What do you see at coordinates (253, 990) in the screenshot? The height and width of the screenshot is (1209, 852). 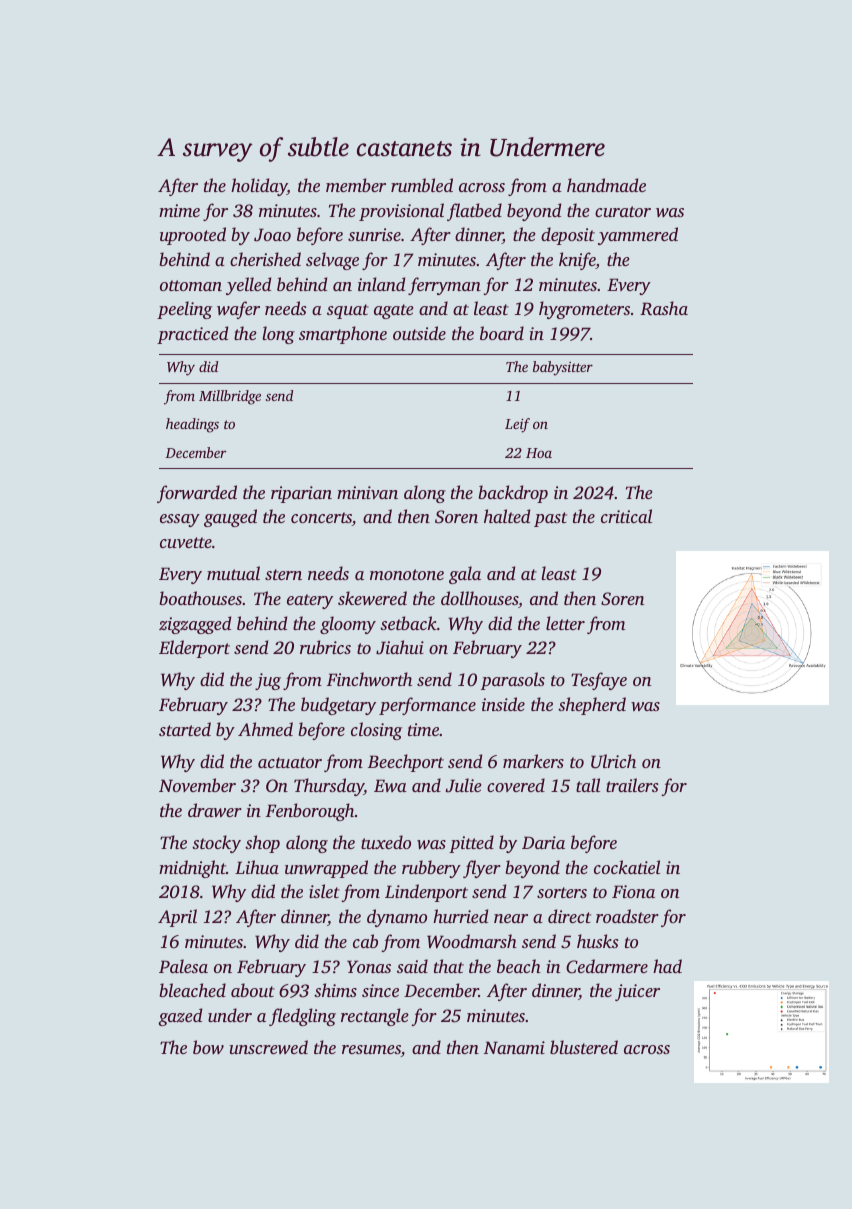 I see `about` at bounding box center [253, 990].
